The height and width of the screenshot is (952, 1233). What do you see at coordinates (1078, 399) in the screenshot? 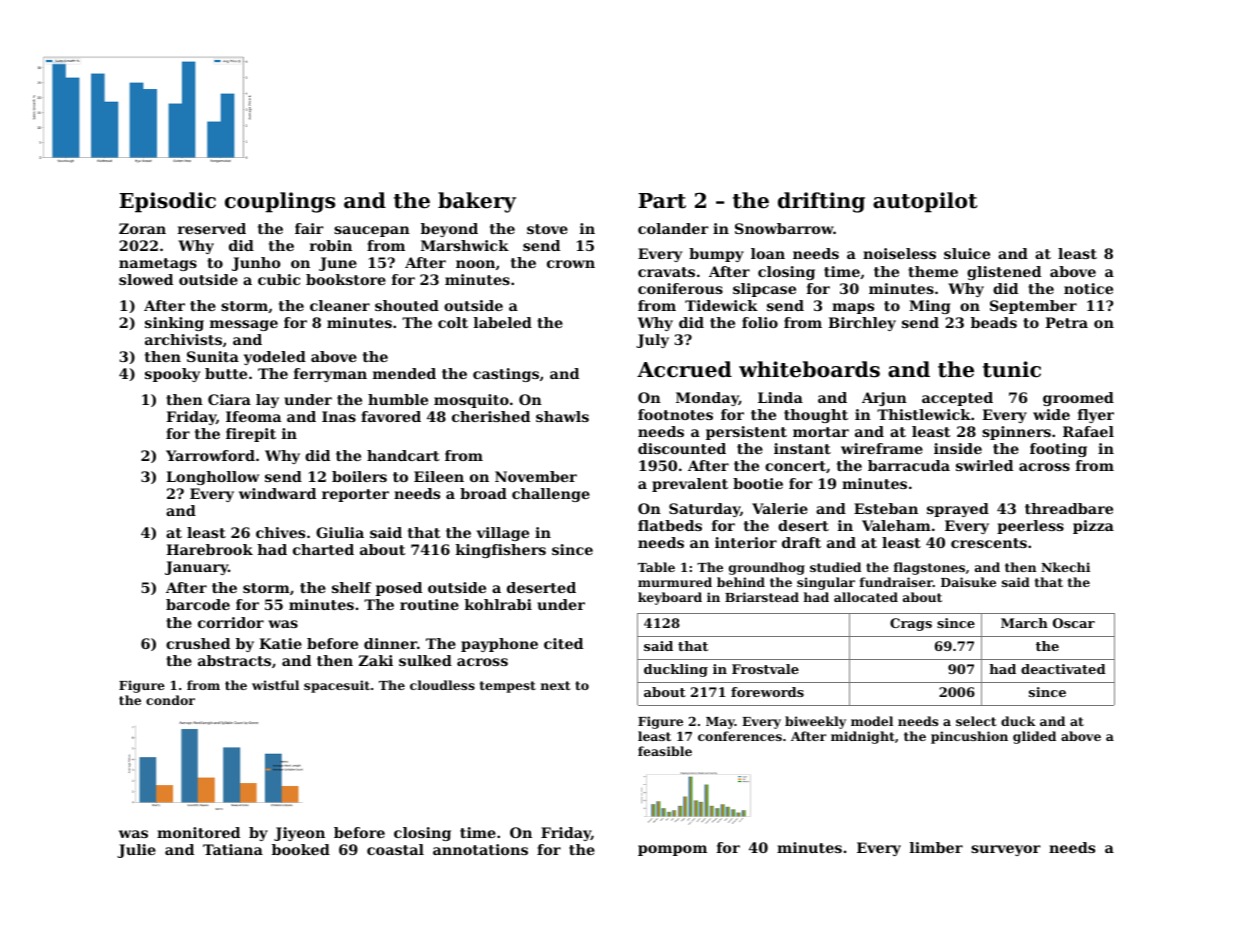
I see `groomed` at bounding box center [1078, 399].
